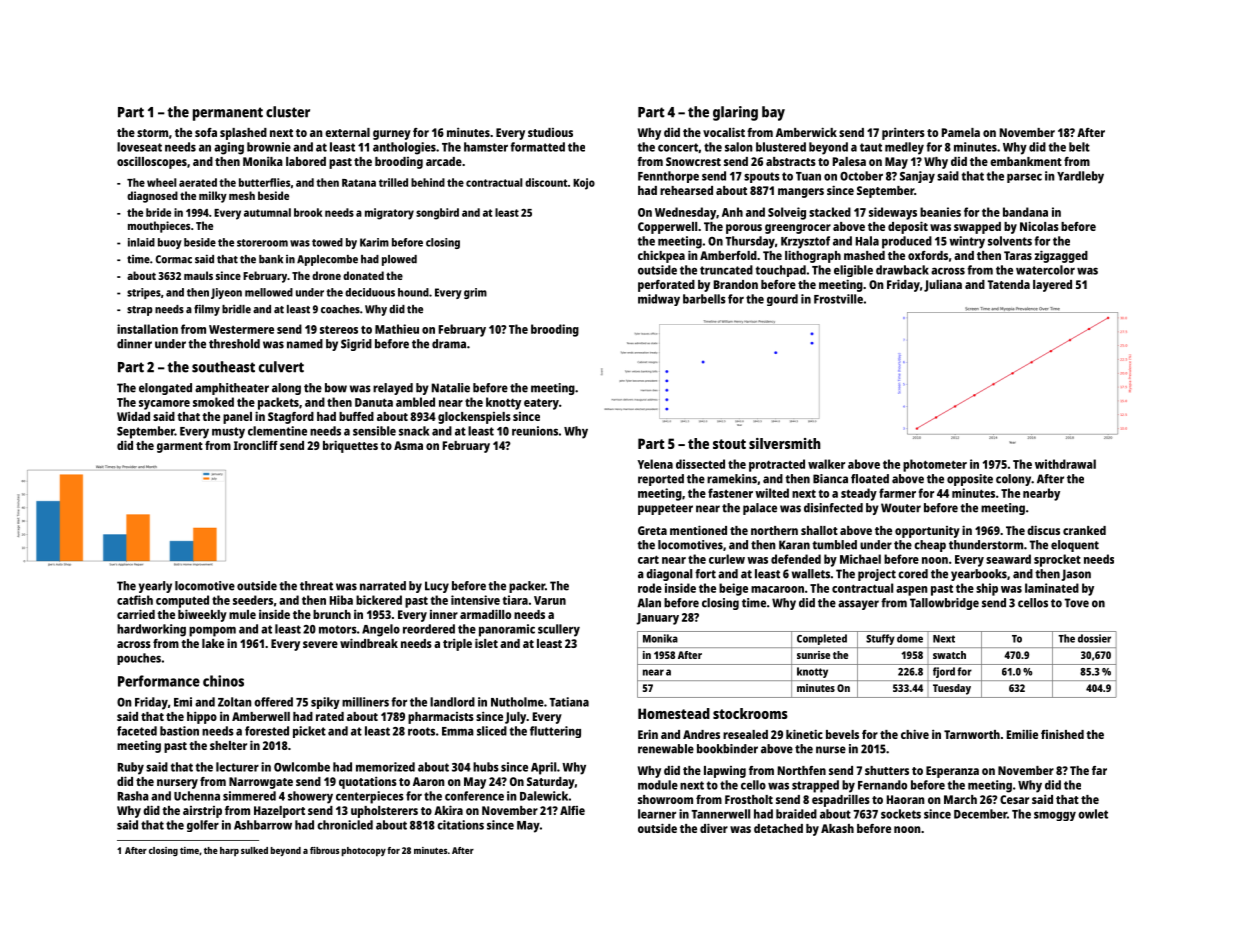 The image size is (1233, 952). Describe the element at coordinates (730, 493) in the screenshot. I see `fastener` at that location.
